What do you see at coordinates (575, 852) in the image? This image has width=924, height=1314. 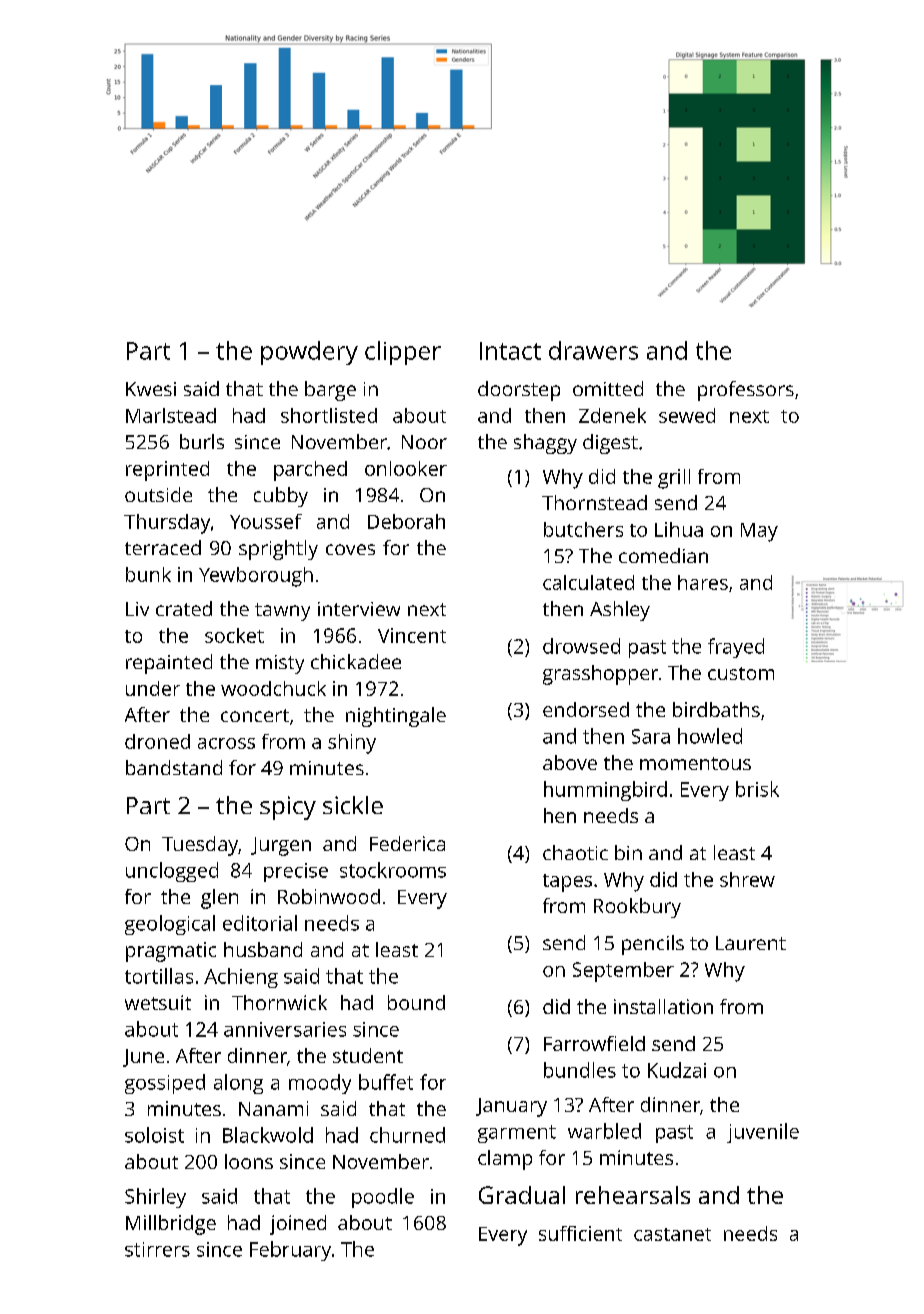 I see `chaotic` at bounding box center [575, 852].
